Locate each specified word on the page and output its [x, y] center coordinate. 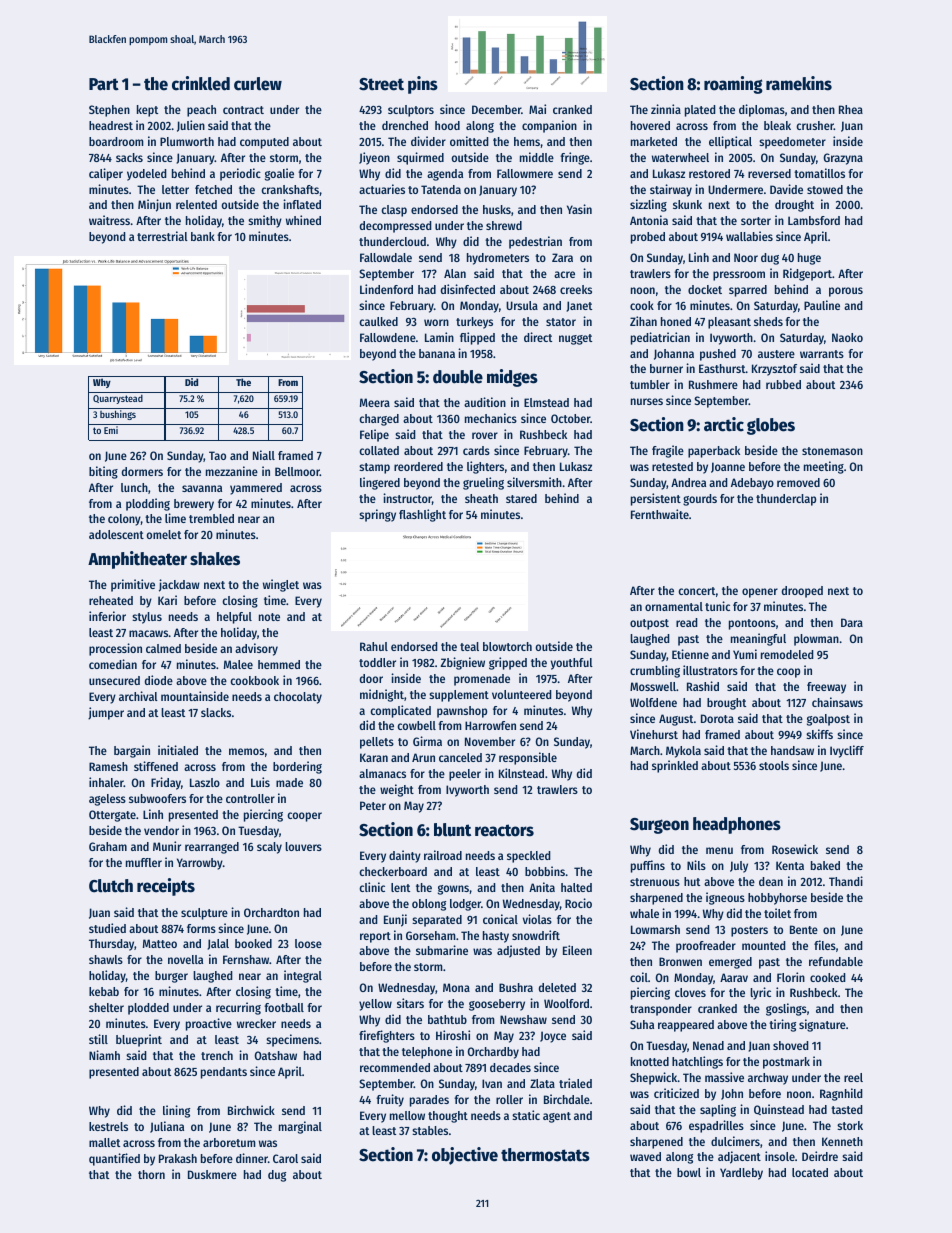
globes [771, 426]
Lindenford [386, 289]
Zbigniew [462, 663]
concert [696, 591]
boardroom [116, 141]
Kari [167, 600]
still [98, 1039]
